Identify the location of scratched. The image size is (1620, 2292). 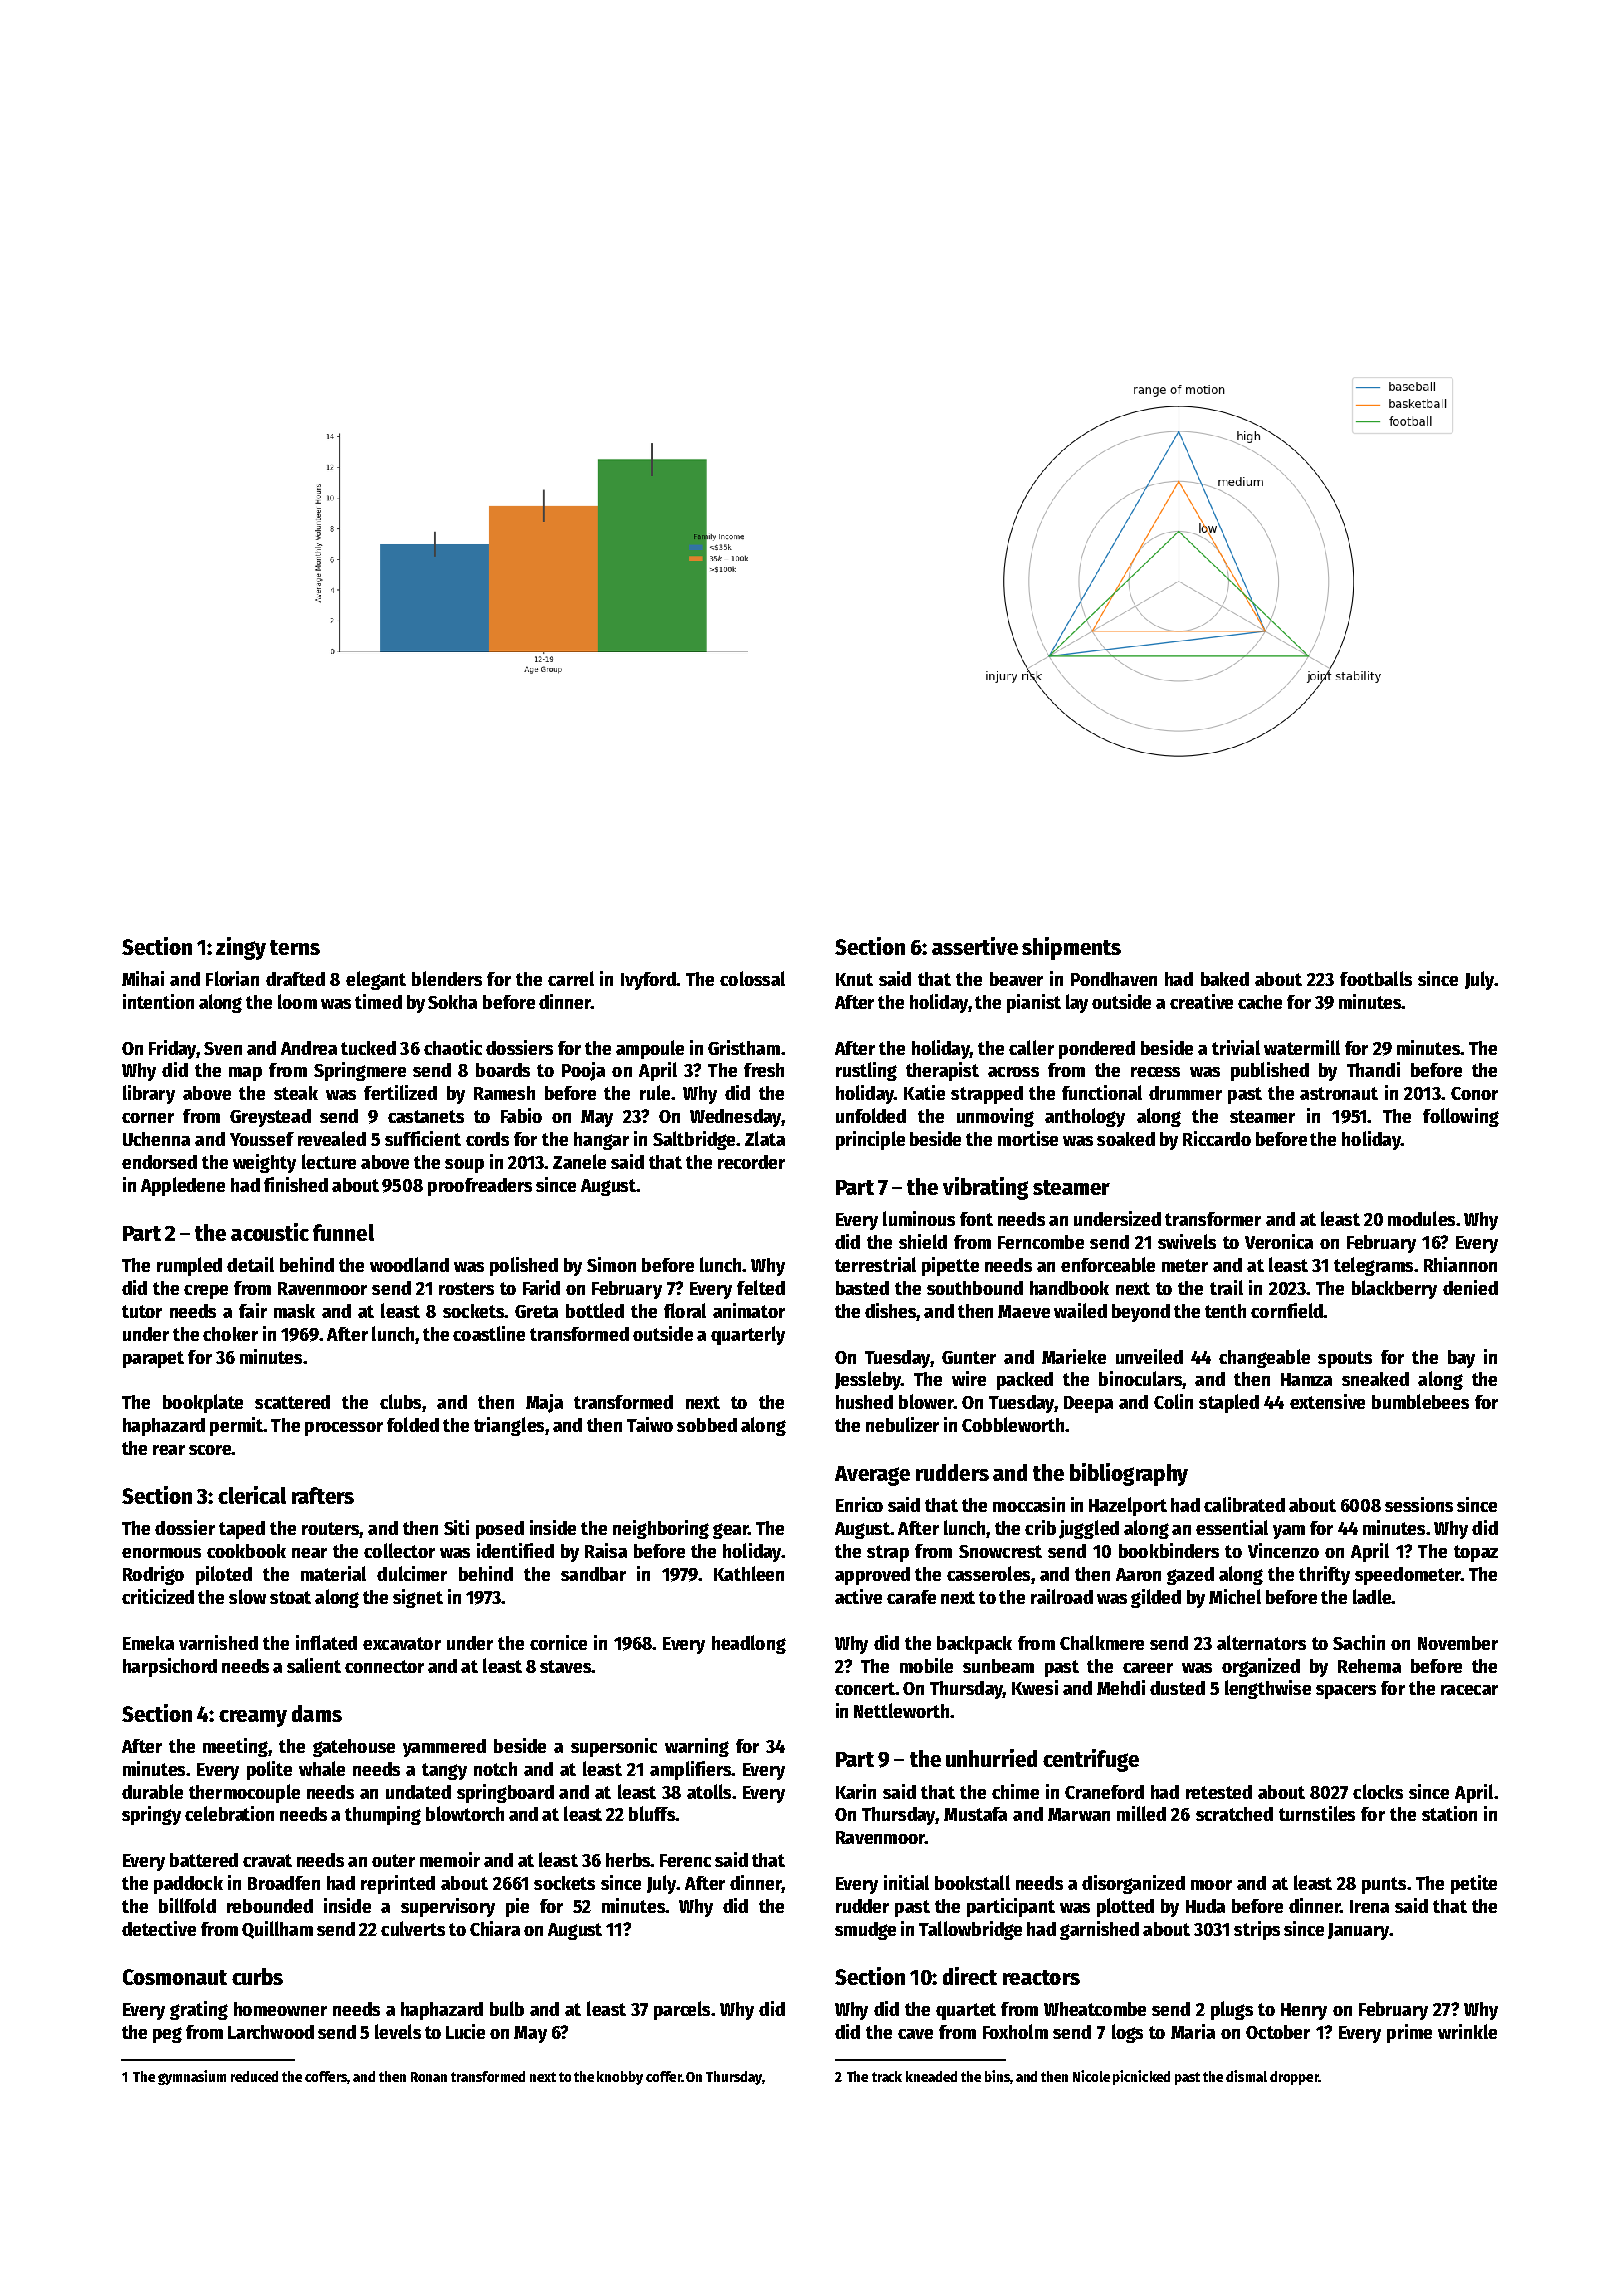
(1234, 1814).
